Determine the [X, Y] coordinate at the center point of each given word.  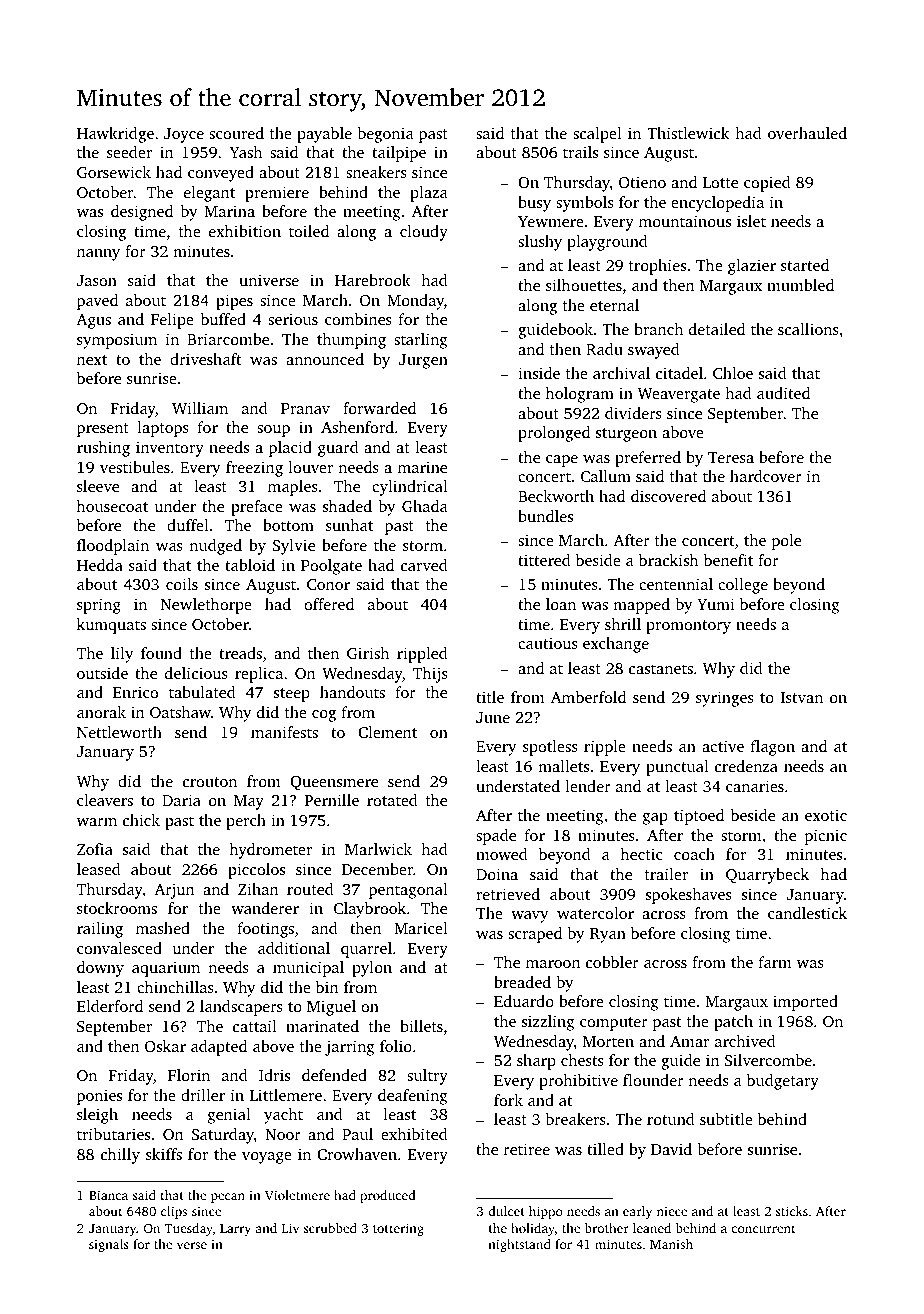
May [249, 802]
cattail [255, 1026]
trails [580, 152]
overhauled [807, 133]
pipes [234, 302]
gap [655, 819]
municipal [308, 969]
